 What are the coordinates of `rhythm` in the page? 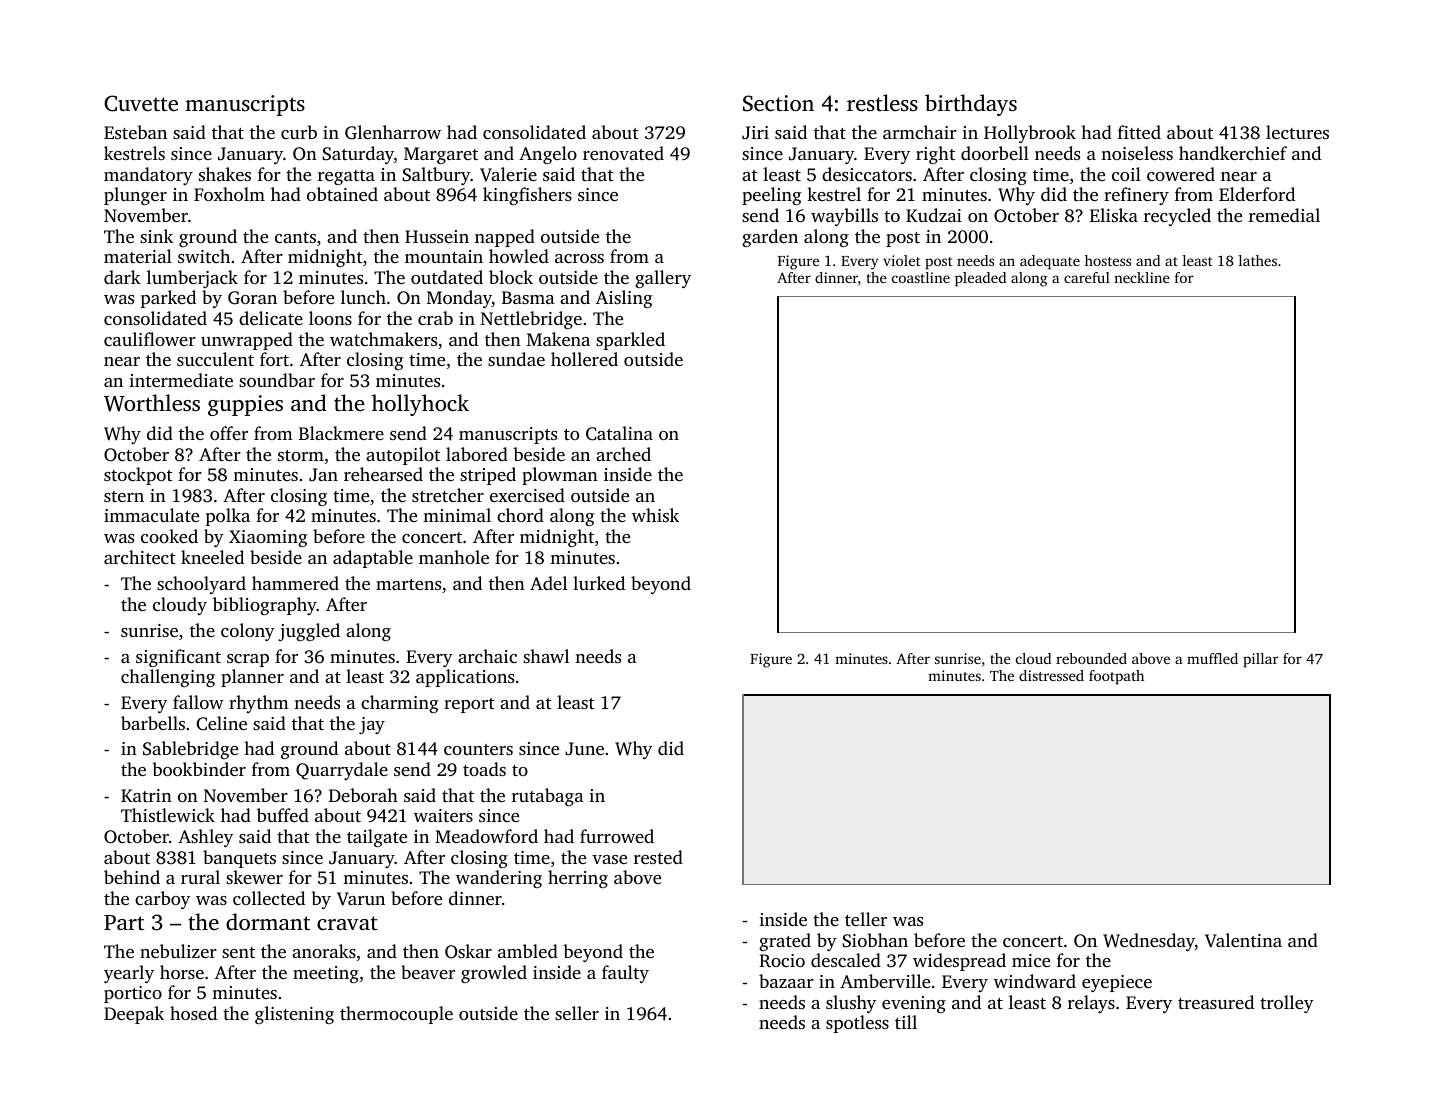 It's located at (259, 704).
